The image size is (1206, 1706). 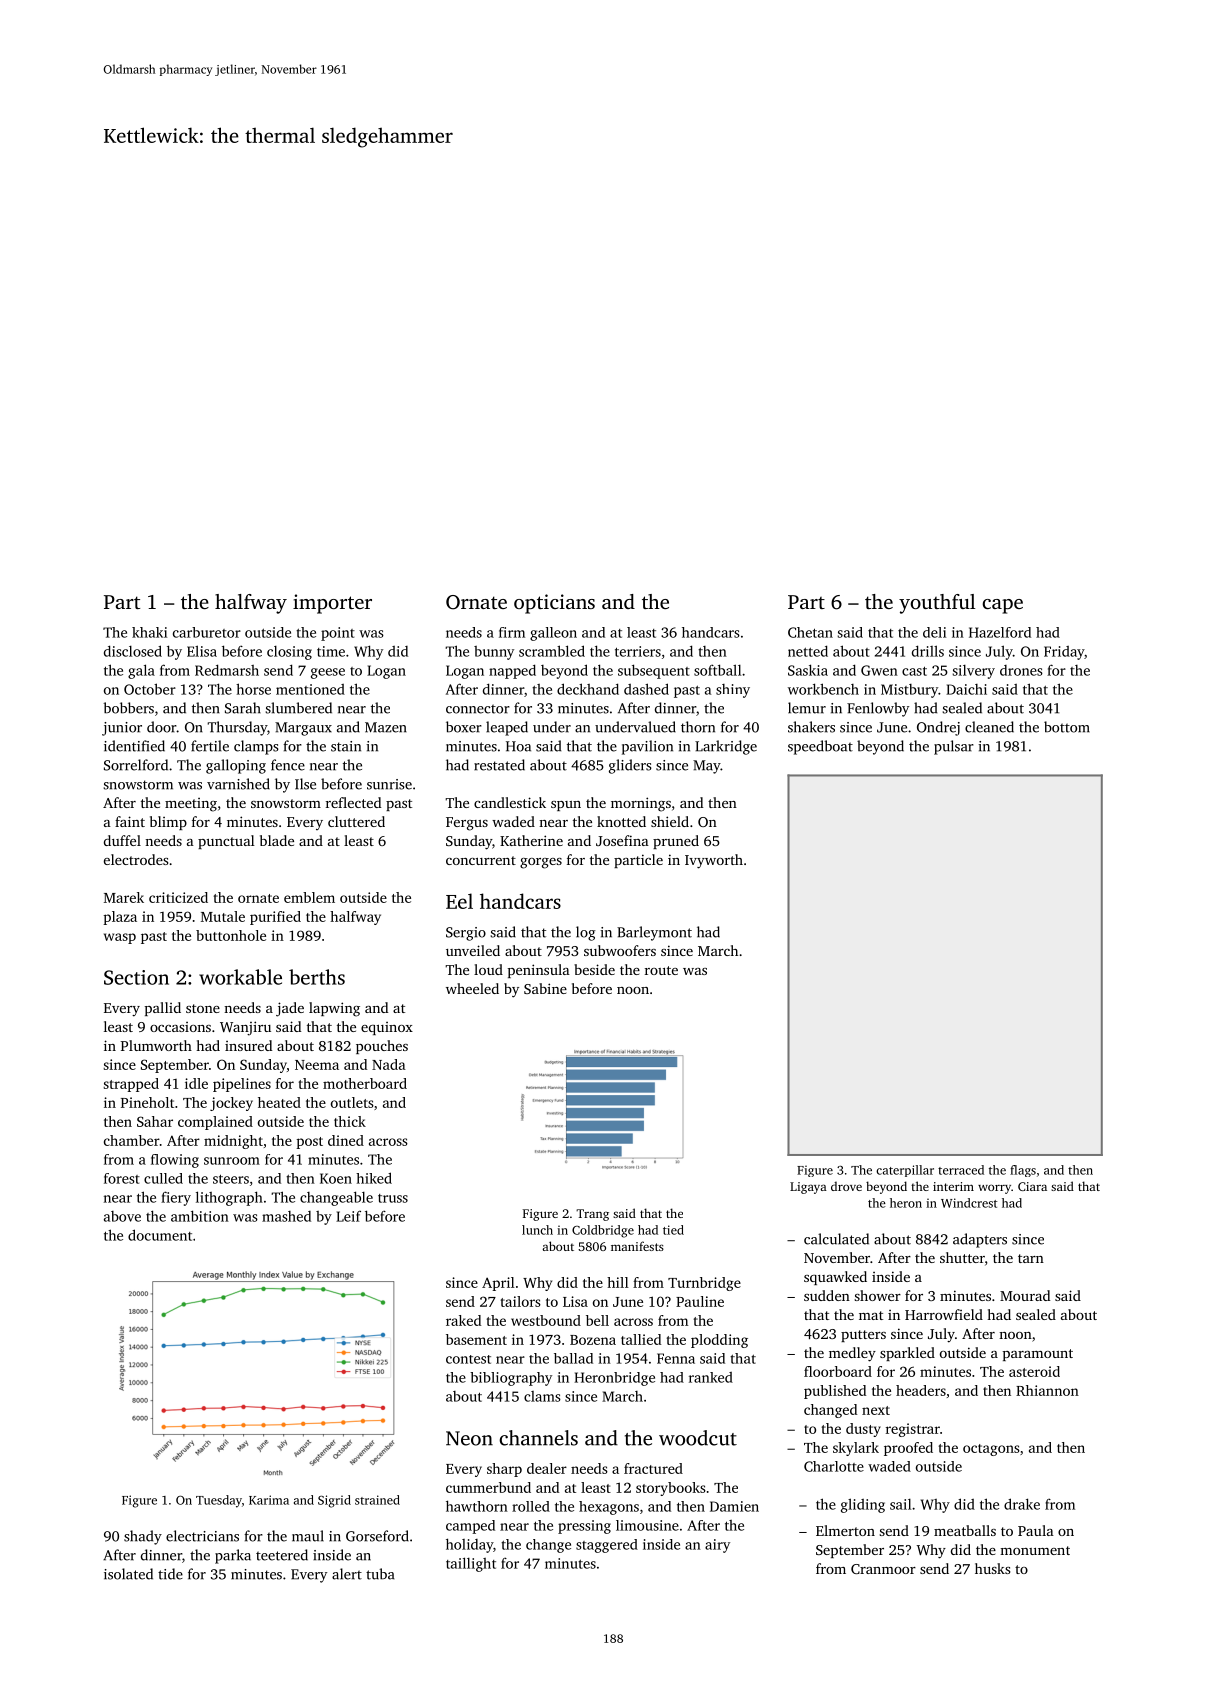 I want to click on Gwen, so click(x=879, y=670).
